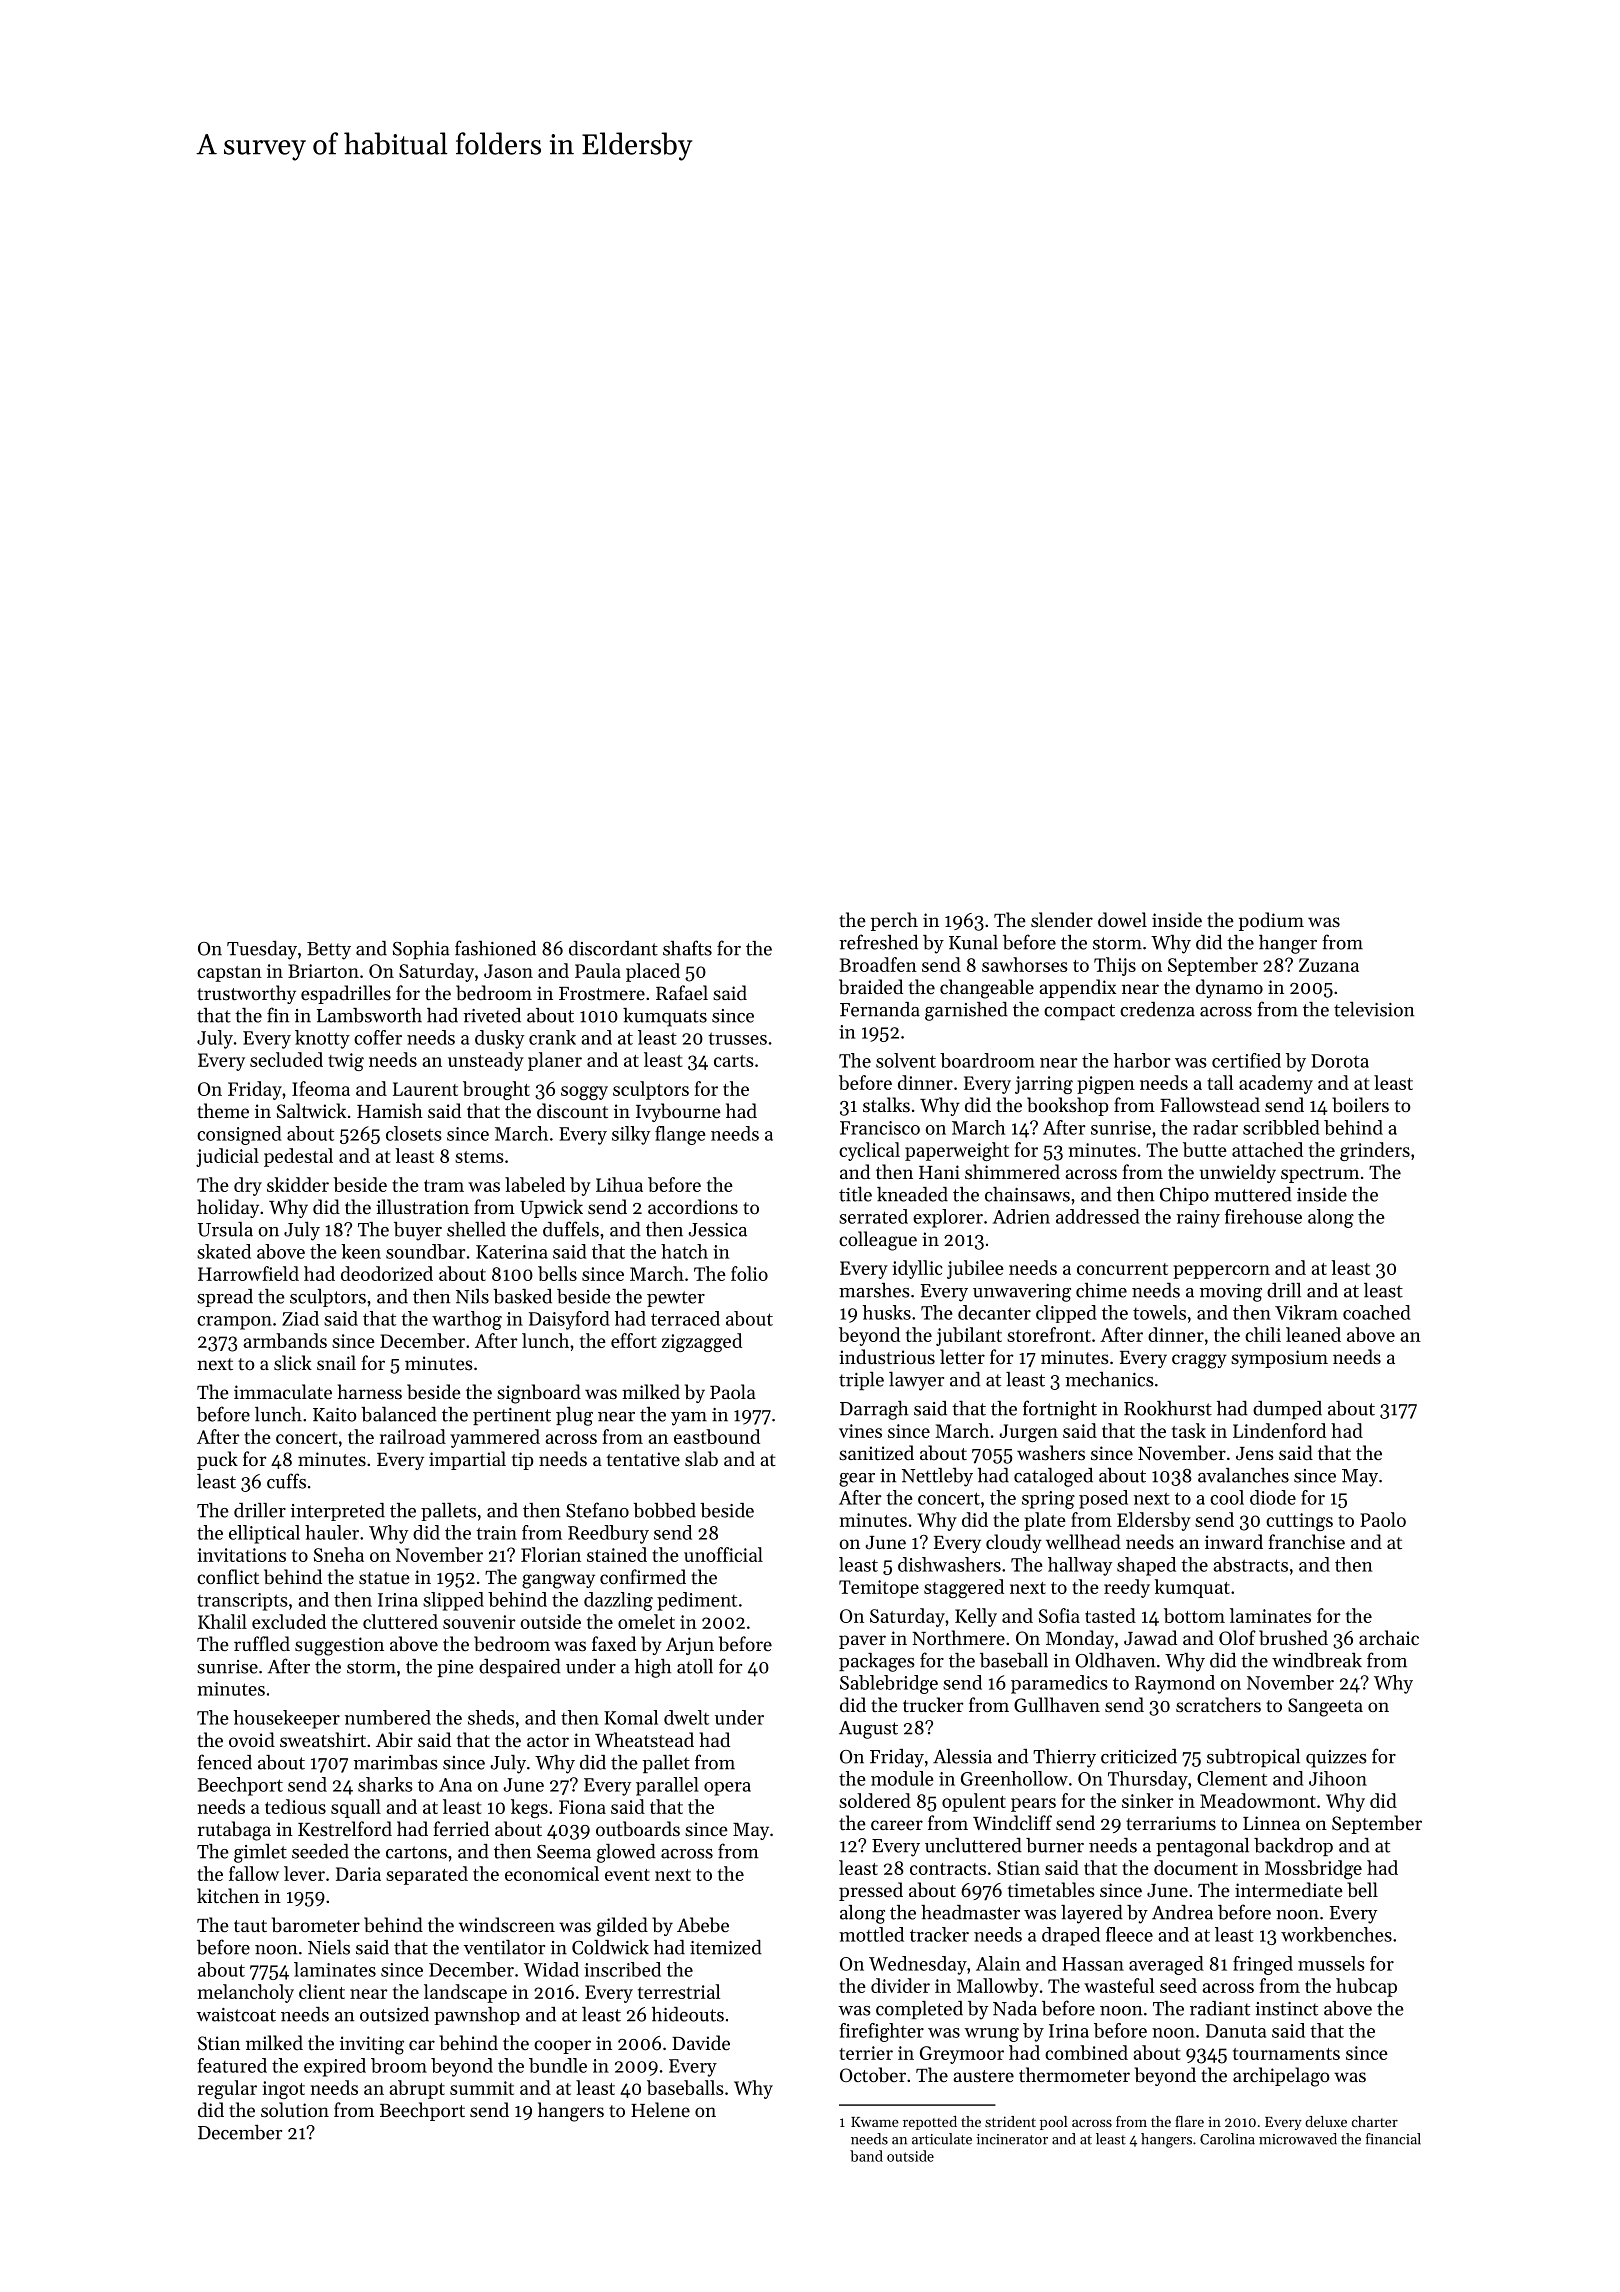 The width and height of the document is (1620, 2292). What do you see at coordinates (660, 2109) in the document?
I see `Helene` at bounding box center [660, 2109].
